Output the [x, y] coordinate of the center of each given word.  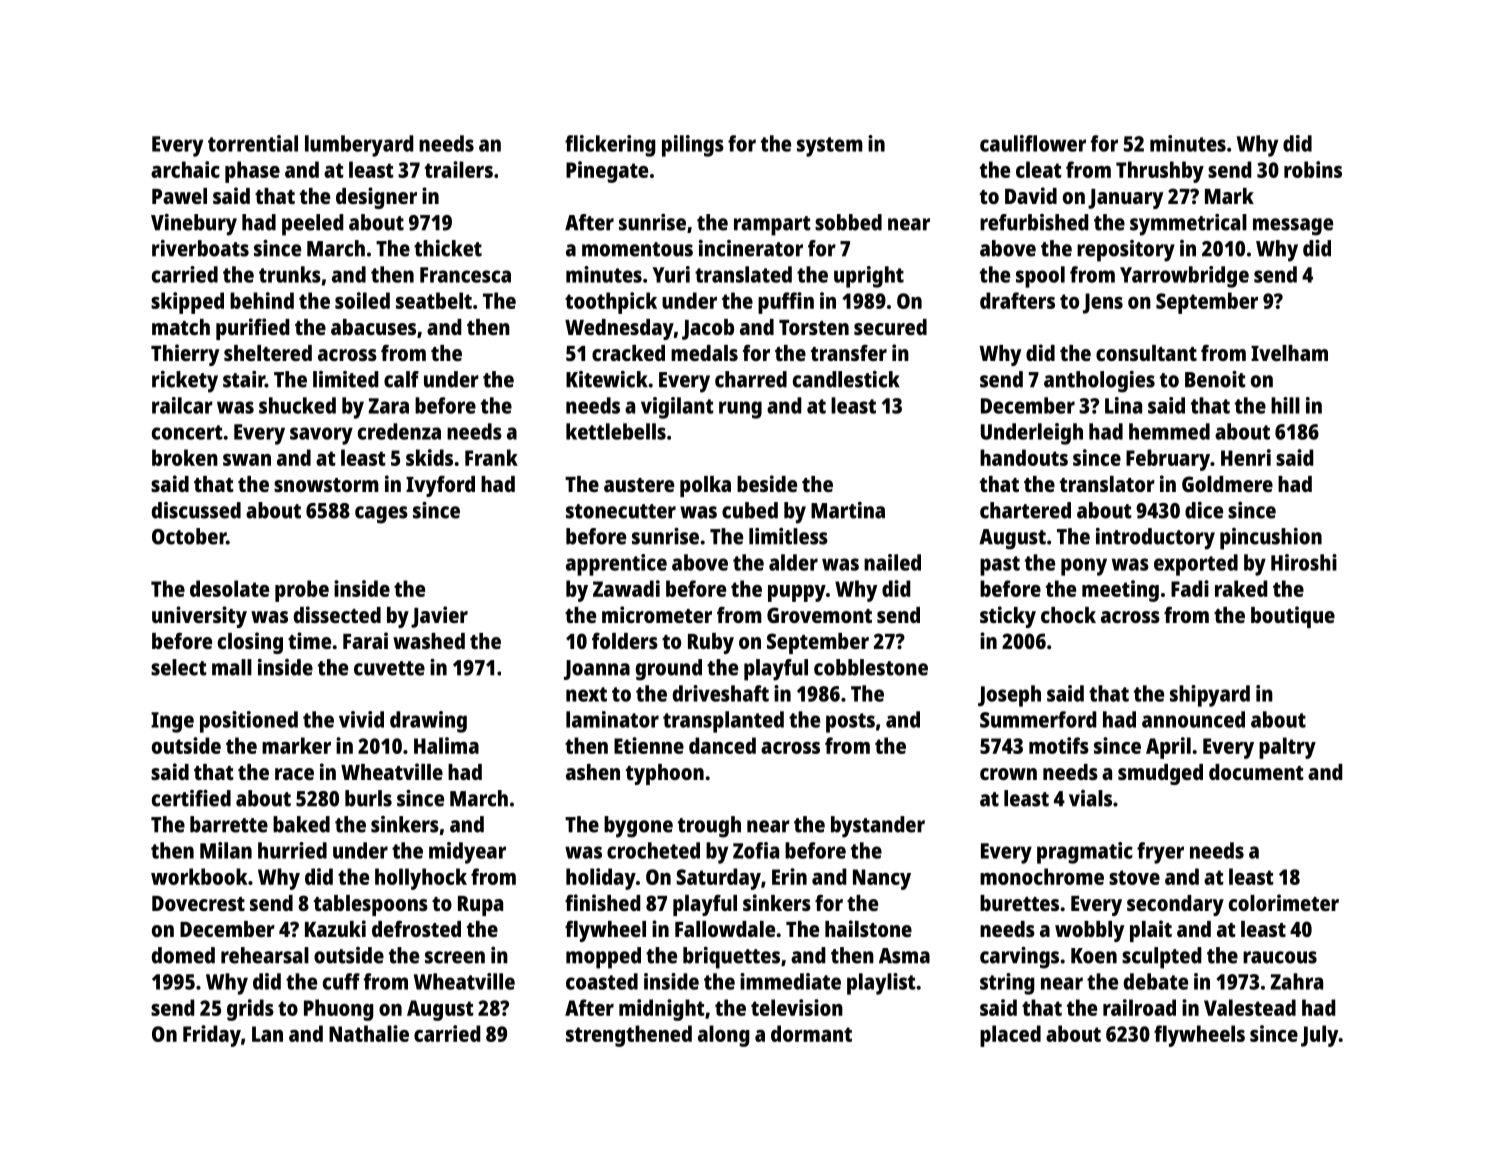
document [1256, 772]
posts [850, 723]
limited [346, 379]
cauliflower [1033, 143]
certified [191, 798]
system [830, 147]
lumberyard [359, 146]
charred [751, 379]
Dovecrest [198, 903]
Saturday [718, 879]
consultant [1146, 353]
